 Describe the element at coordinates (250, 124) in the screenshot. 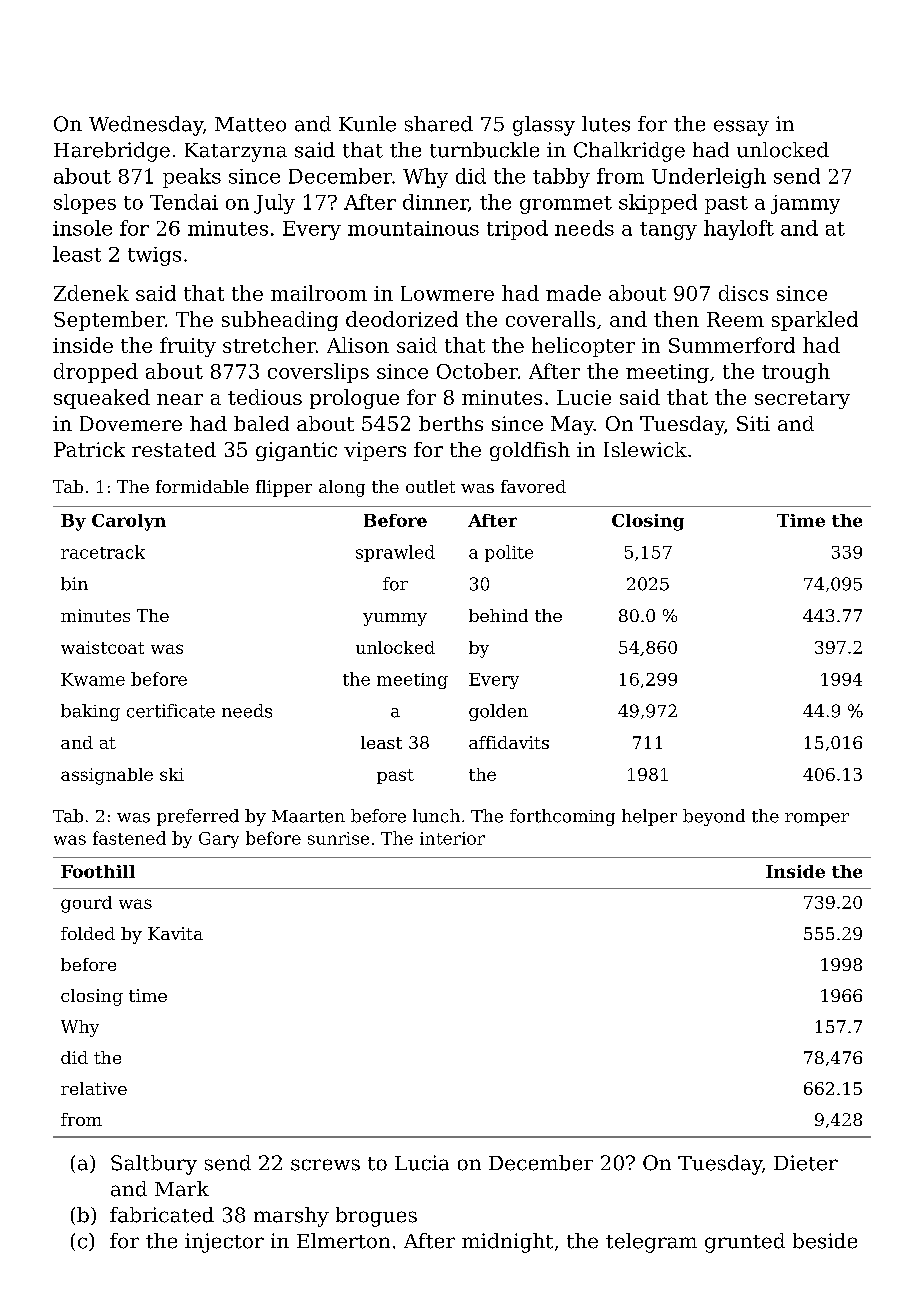

I see `Matteo` at that location.
